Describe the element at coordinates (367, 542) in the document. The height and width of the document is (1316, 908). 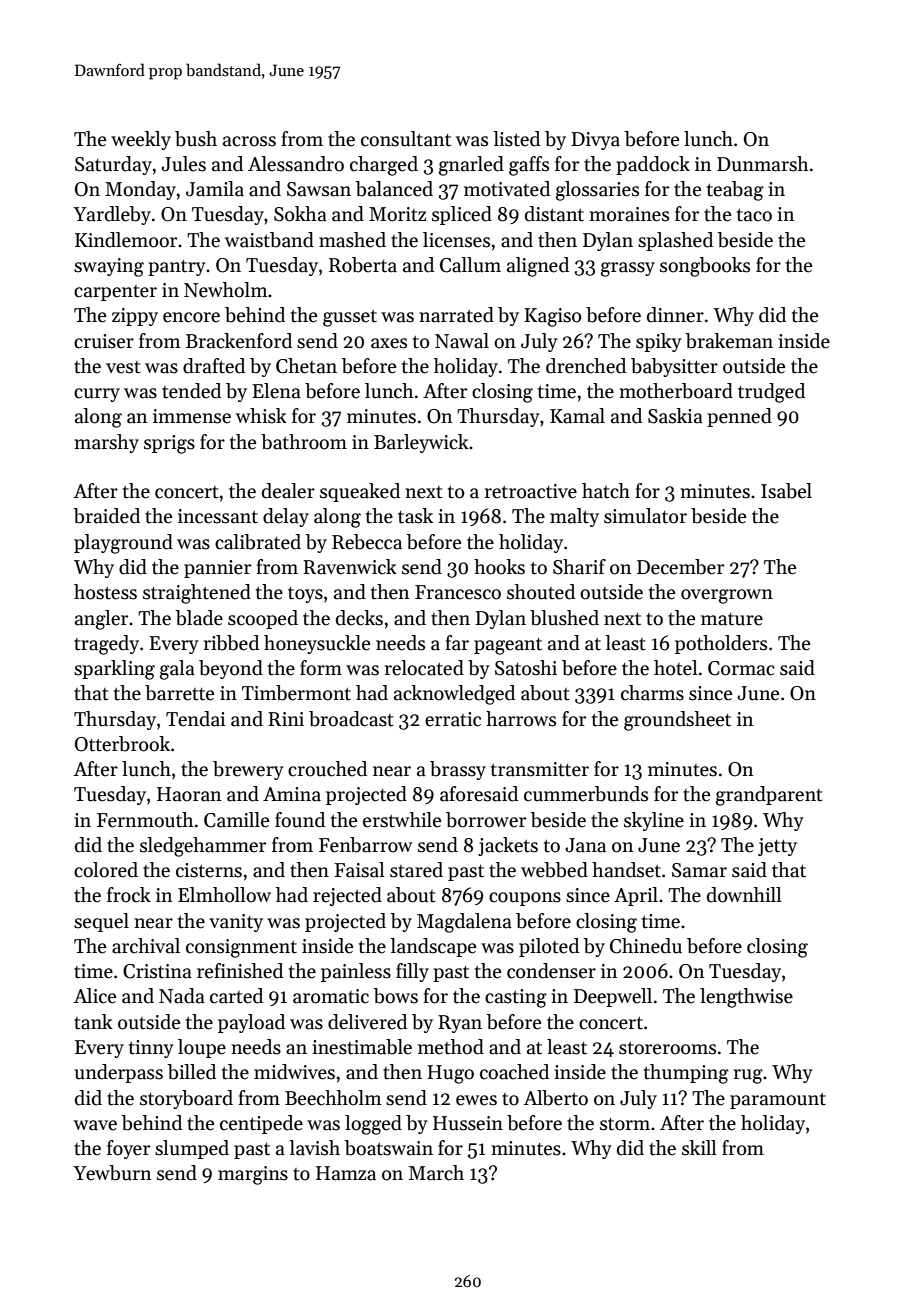
I see `Rebecca` at that location.
